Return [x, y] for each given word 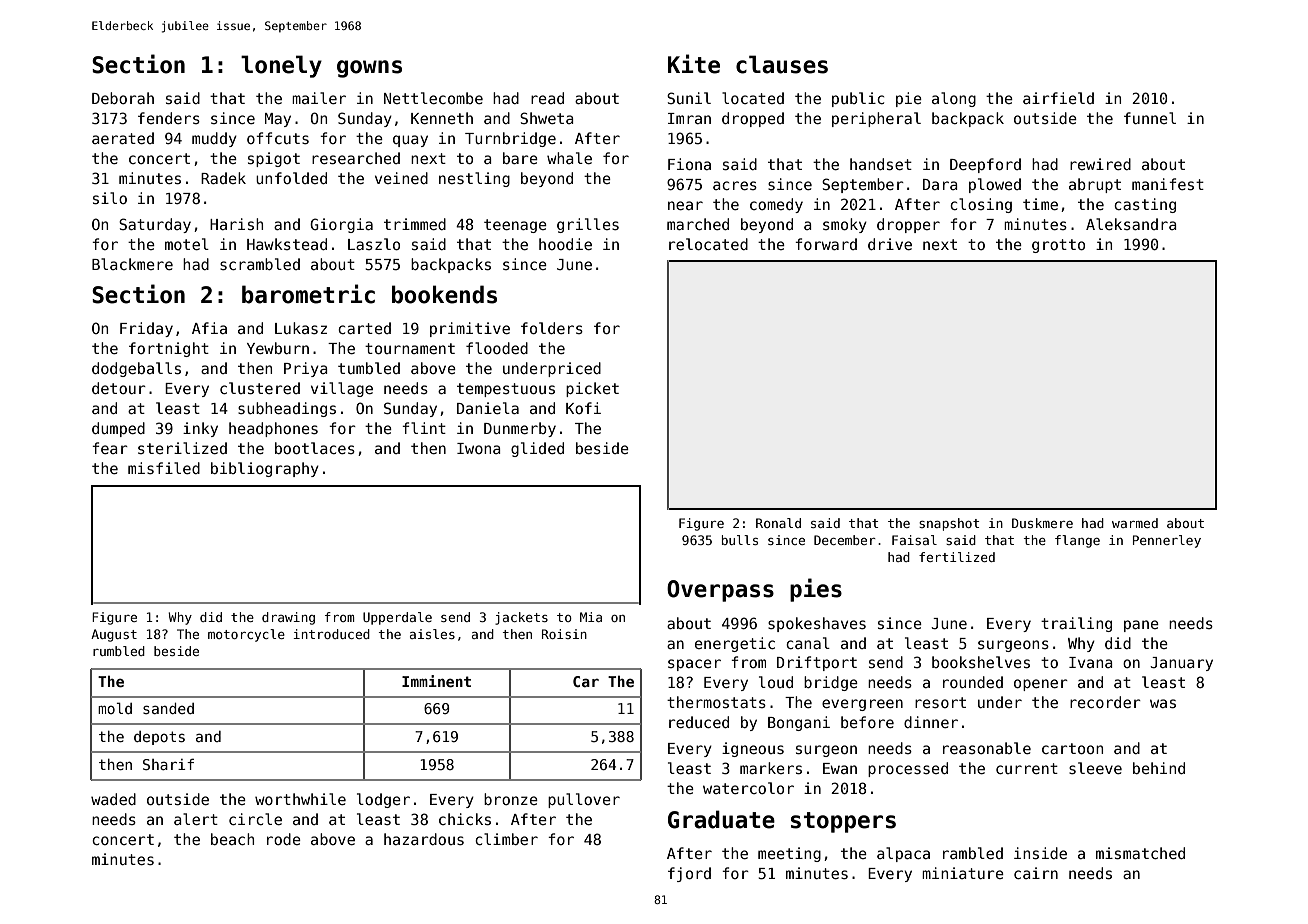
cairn [1036, 873]
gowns [369, 69]
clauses [782, 64]
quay [410, 141]
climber [506, 839]
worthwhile [300, 799]
